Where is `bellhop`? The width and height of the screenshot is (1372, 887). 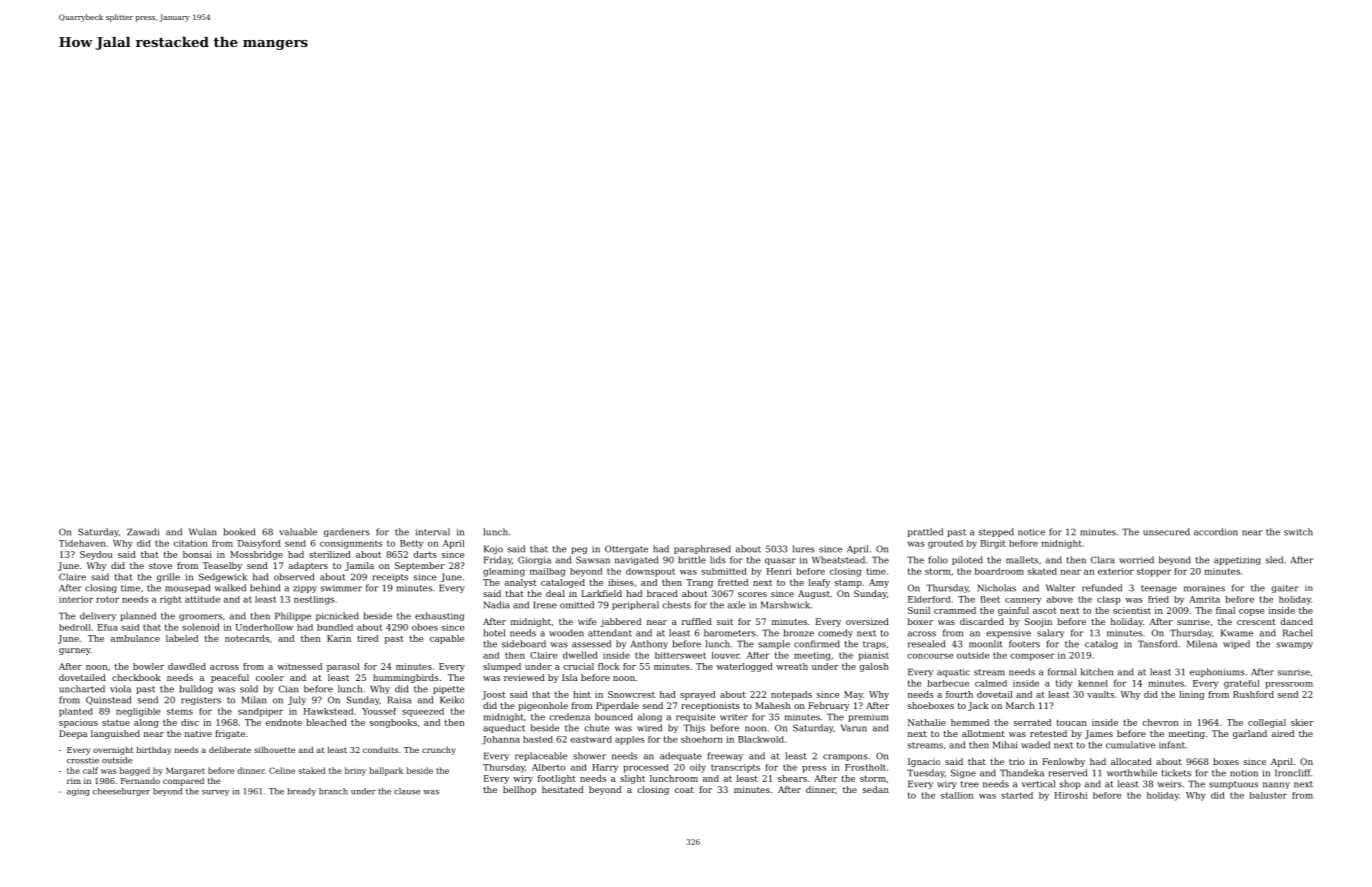
bellhop is located at coordinates (519, 790).
